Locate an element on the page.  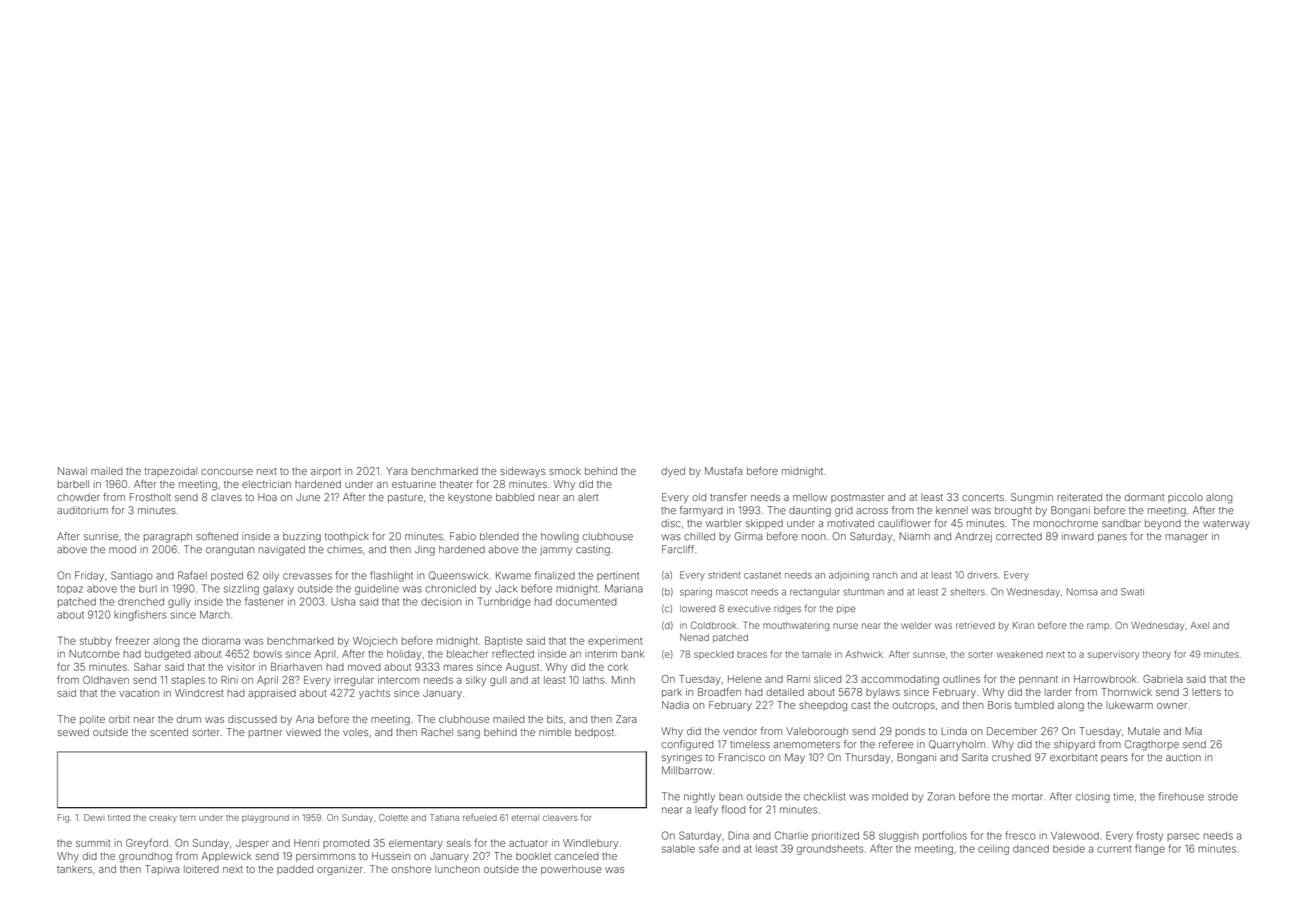
playground is located at coordinates (265, 818).
